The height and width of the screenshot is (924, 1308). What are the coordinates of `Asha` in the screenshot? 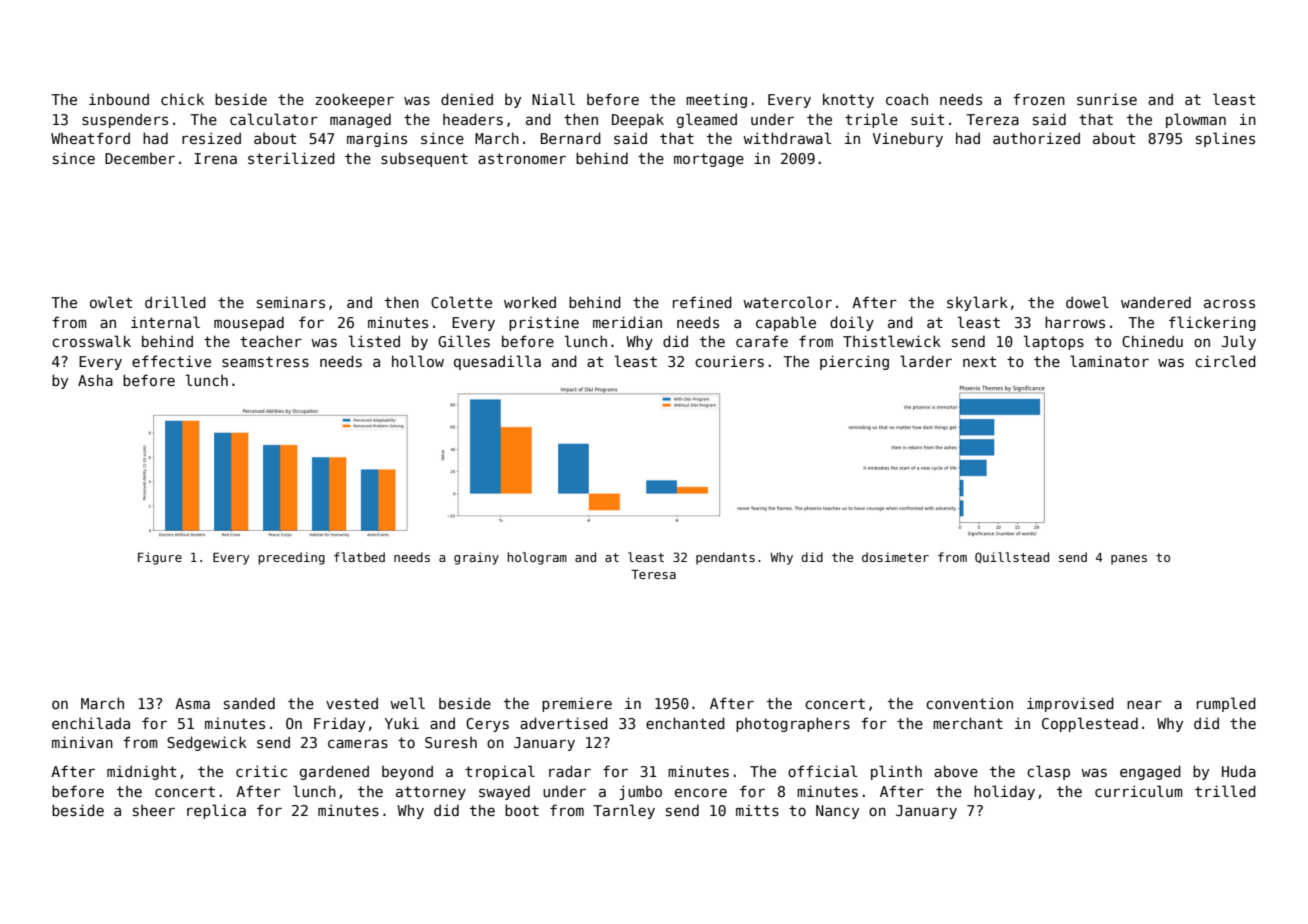 It's located at (95, 380).
